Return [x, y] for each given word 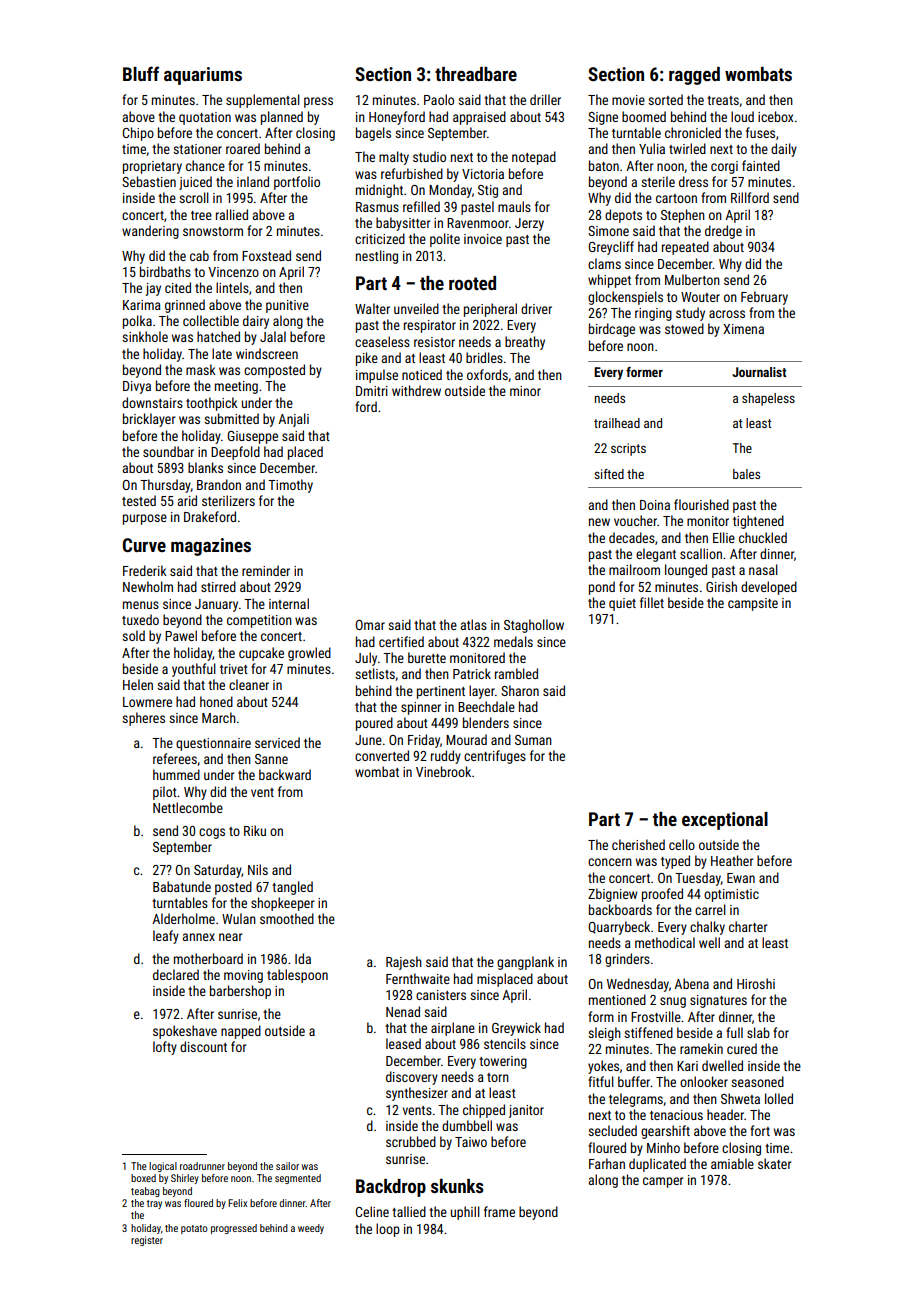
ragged [694, 76]
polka [137, 322]
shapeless [768, 399]
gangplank [525, 963]
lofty [165, 1048]
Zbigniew [613, 895]
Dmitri [372, 391]
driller [545, 99]
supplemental [263, 101]
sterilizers [228, 500]
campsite [753, 604]
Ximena [743, 329]
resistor [434, 342]
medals [513, 641]
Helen [138, 684]
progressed [234, 1229]
